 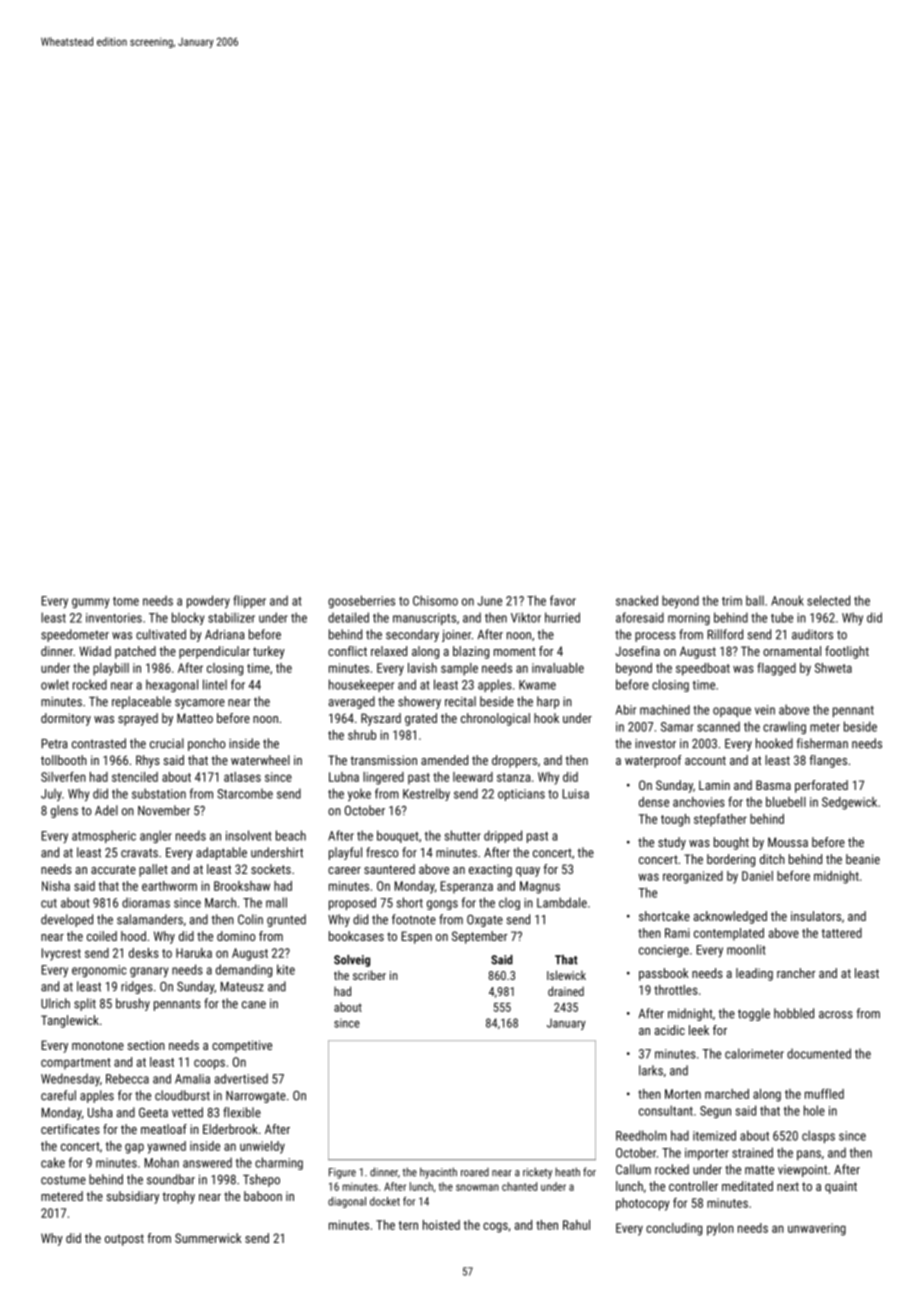 What do you see at coordinates (124, 1240) in the document?
I see `outpost` at bounding box center [124, 1240].
